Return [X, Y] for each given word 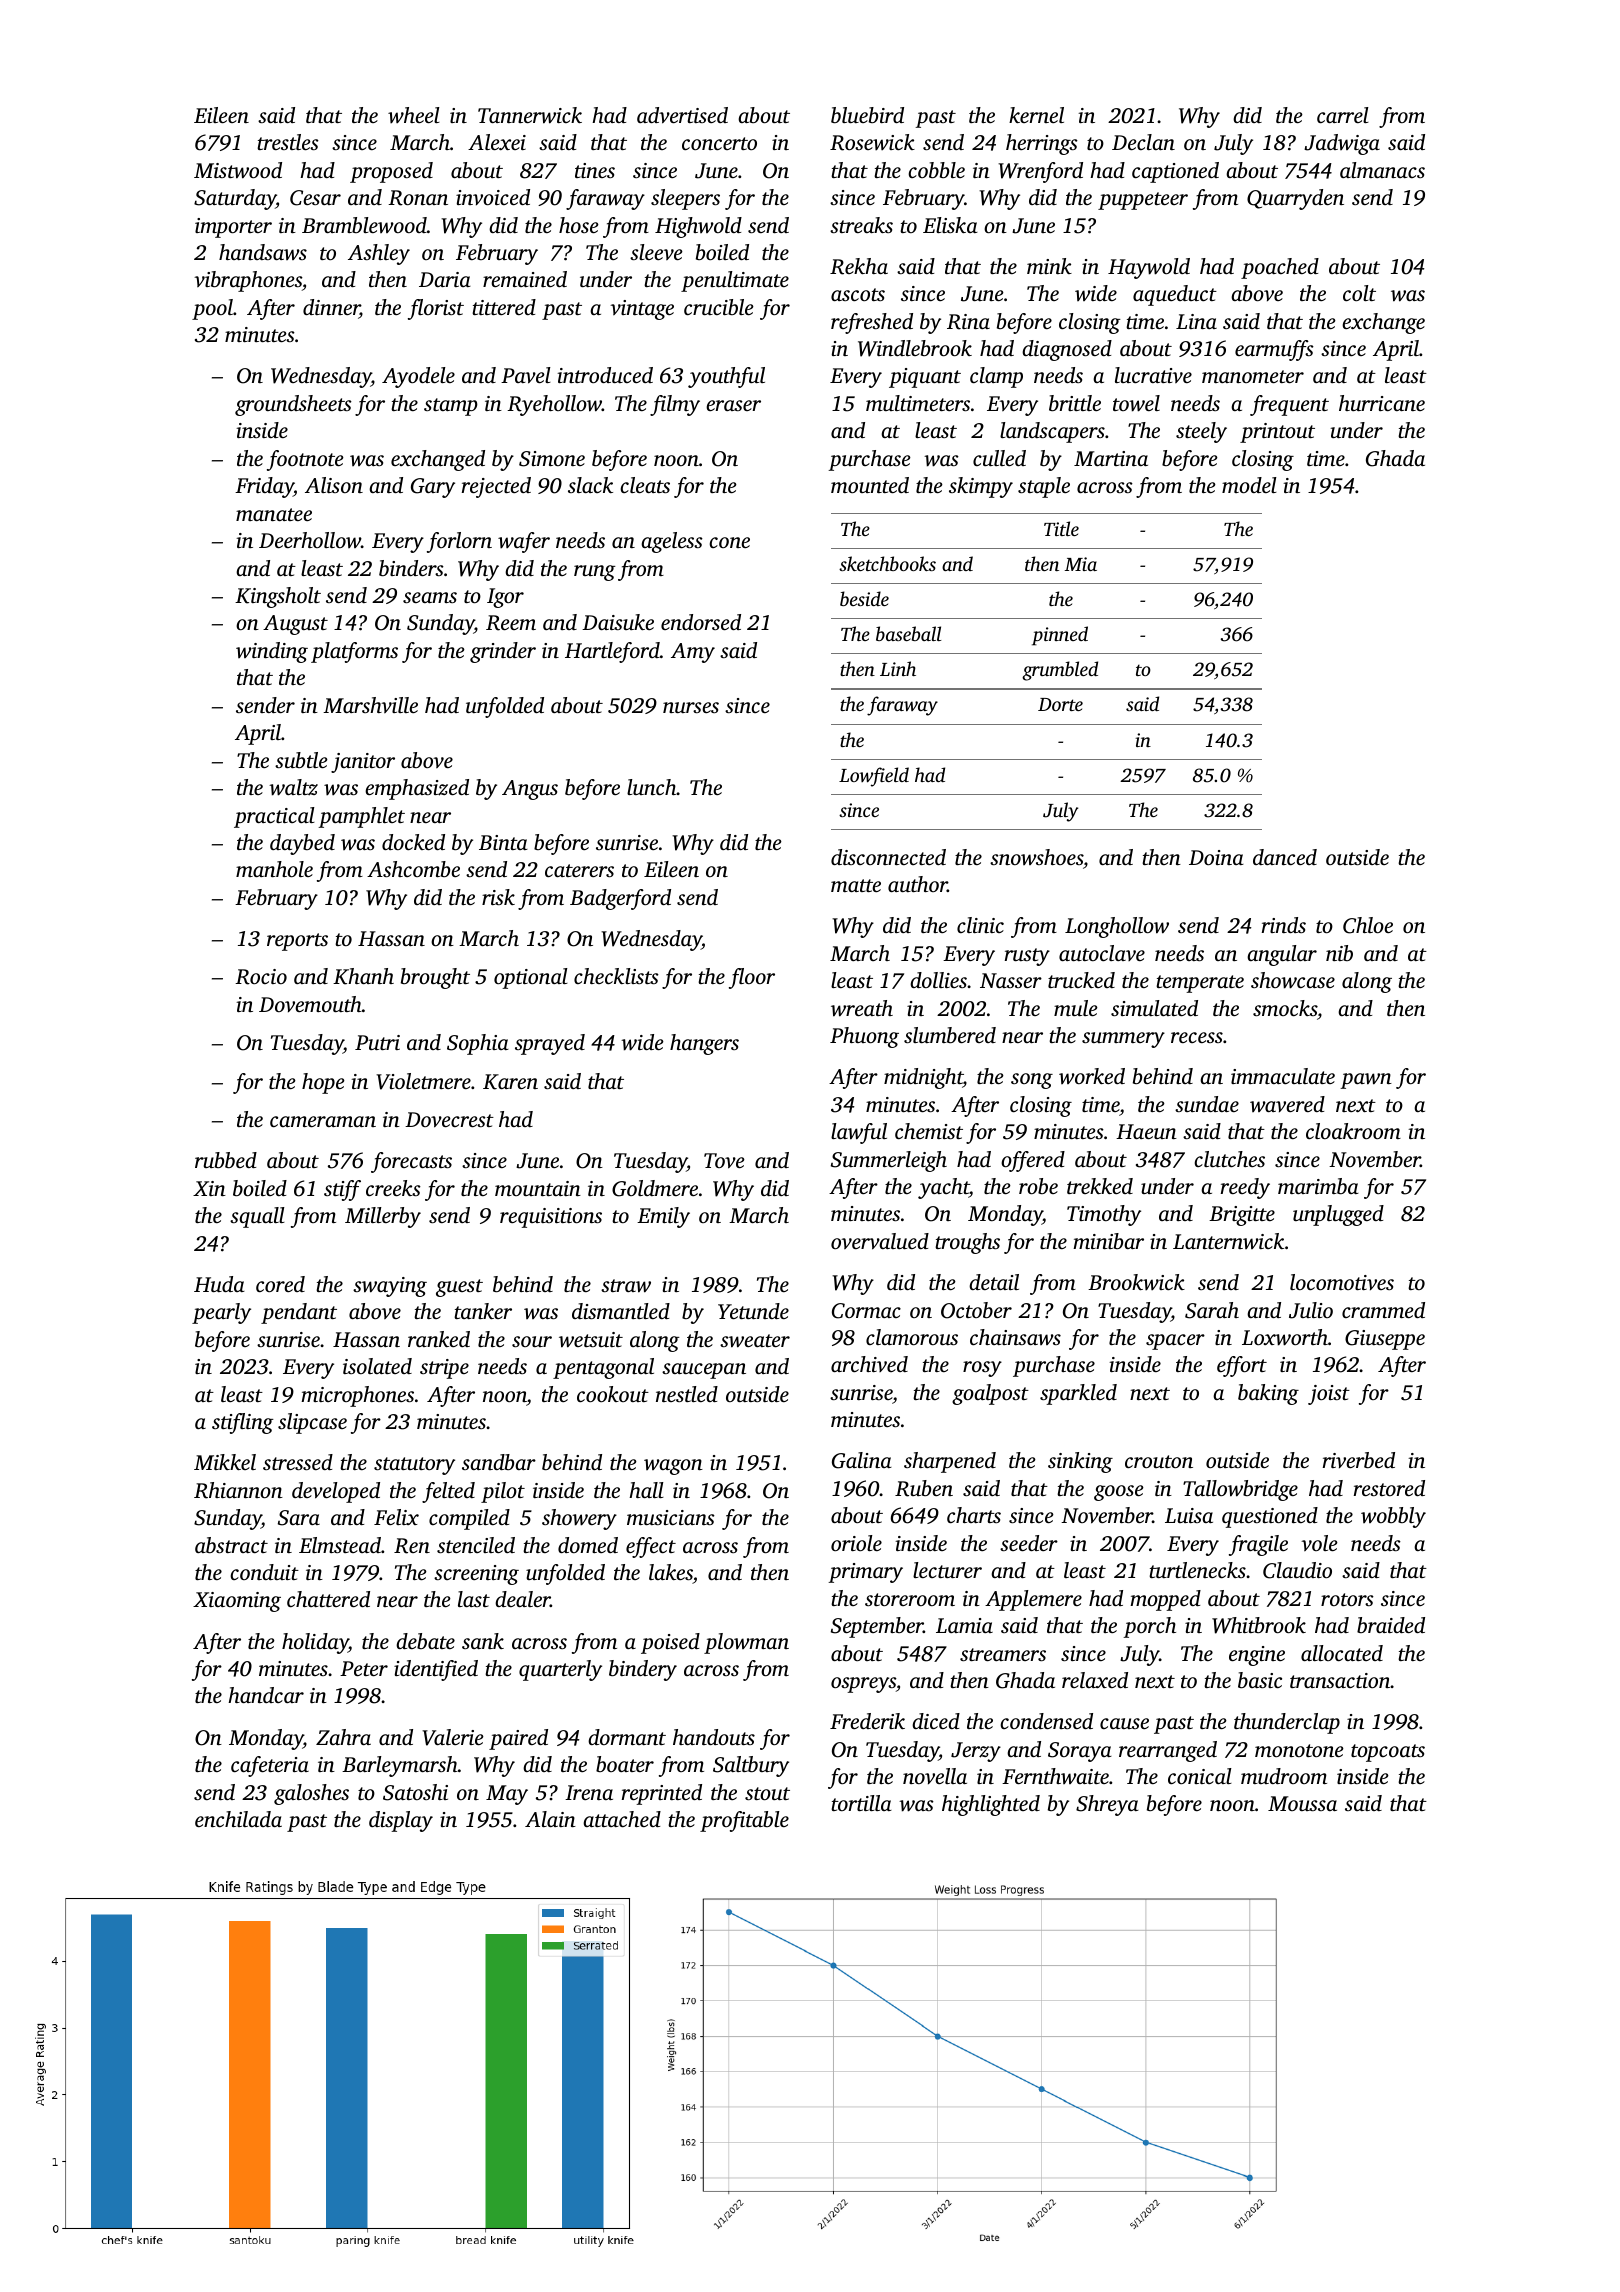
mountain [538, 1188]
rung [595, 573]
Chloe [1368, 925]
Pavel [526, 375]
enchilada [238, 1819]
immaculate [1283, 1076]
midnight [923, 1078]
